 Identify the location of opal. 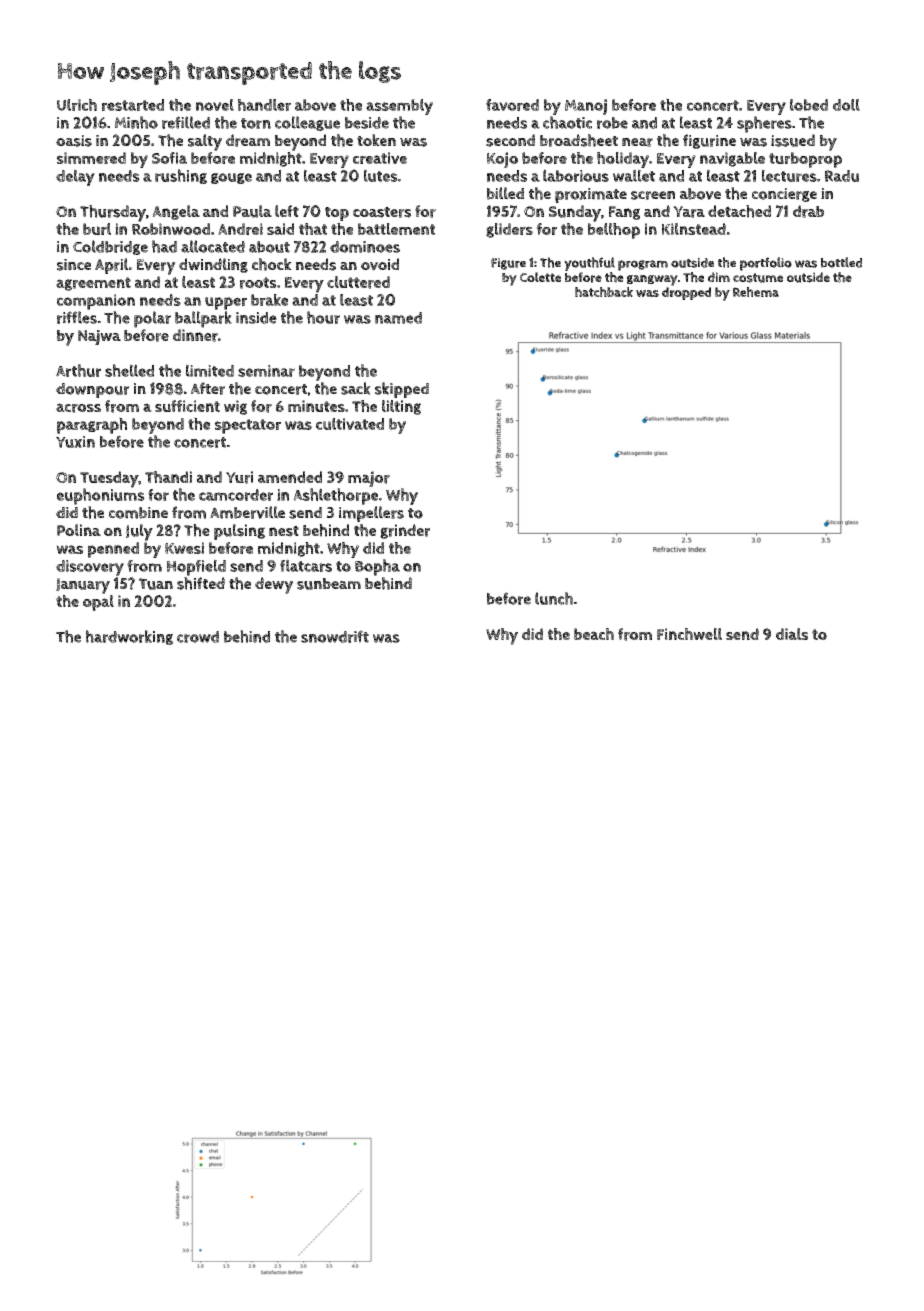
(98, 603).
